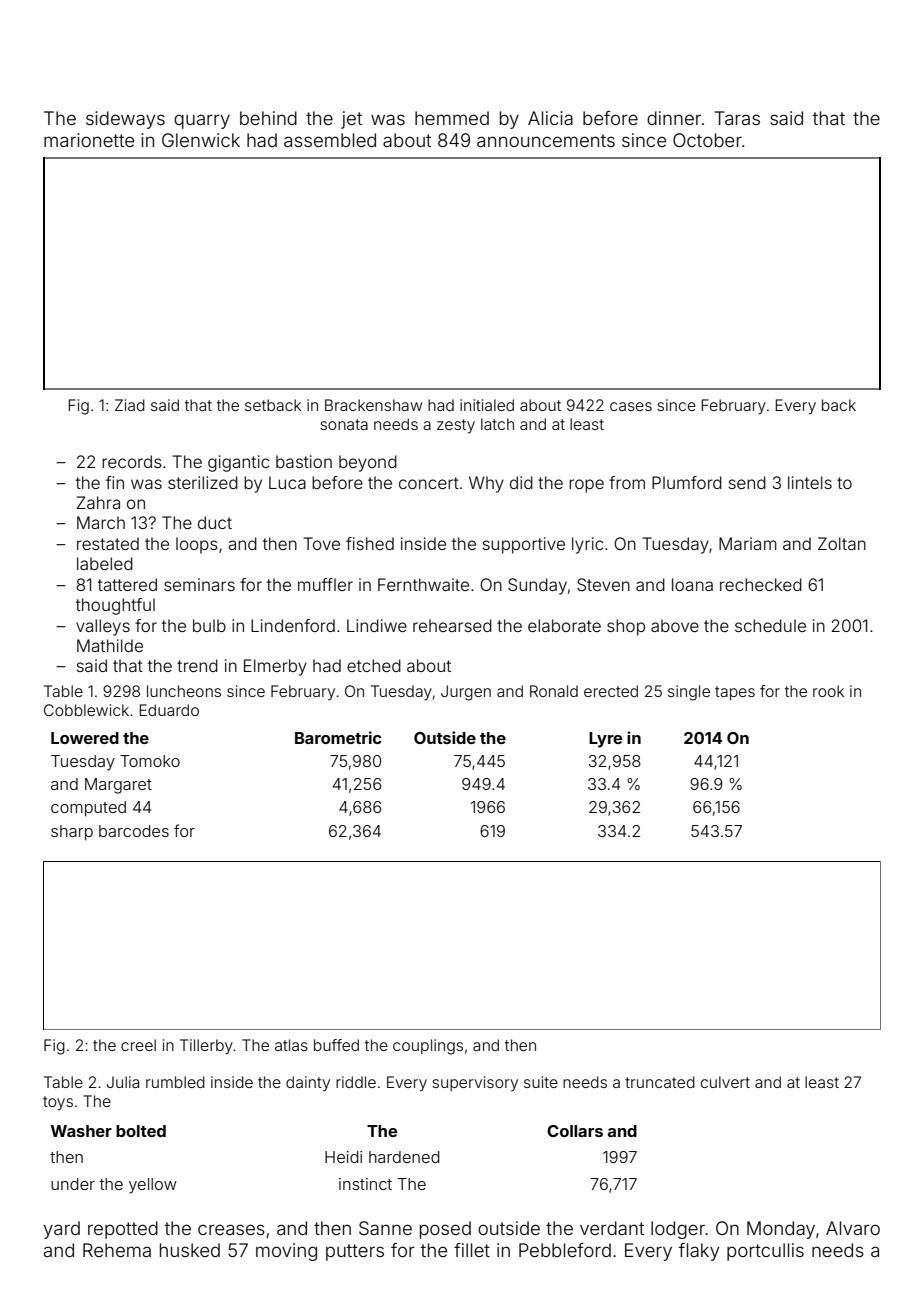 This screenshot has width=924, height=1308. What do you see at coordinates (423, 584) in the screenshot?
I see `Fernthwaite` at bounding box center [423, 584].
